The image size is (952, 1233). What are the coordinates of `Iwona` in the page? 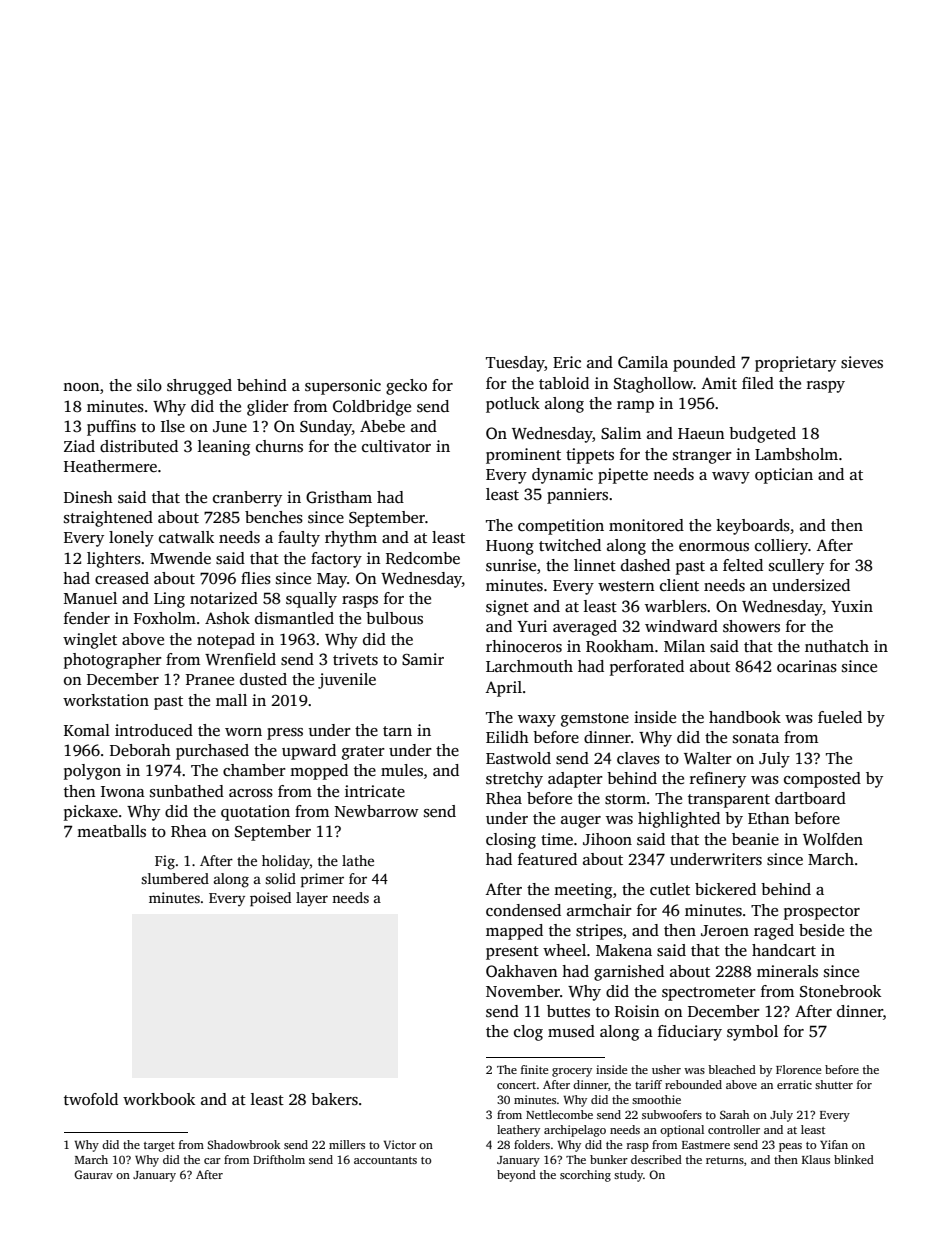 It's located at (123, 791).
